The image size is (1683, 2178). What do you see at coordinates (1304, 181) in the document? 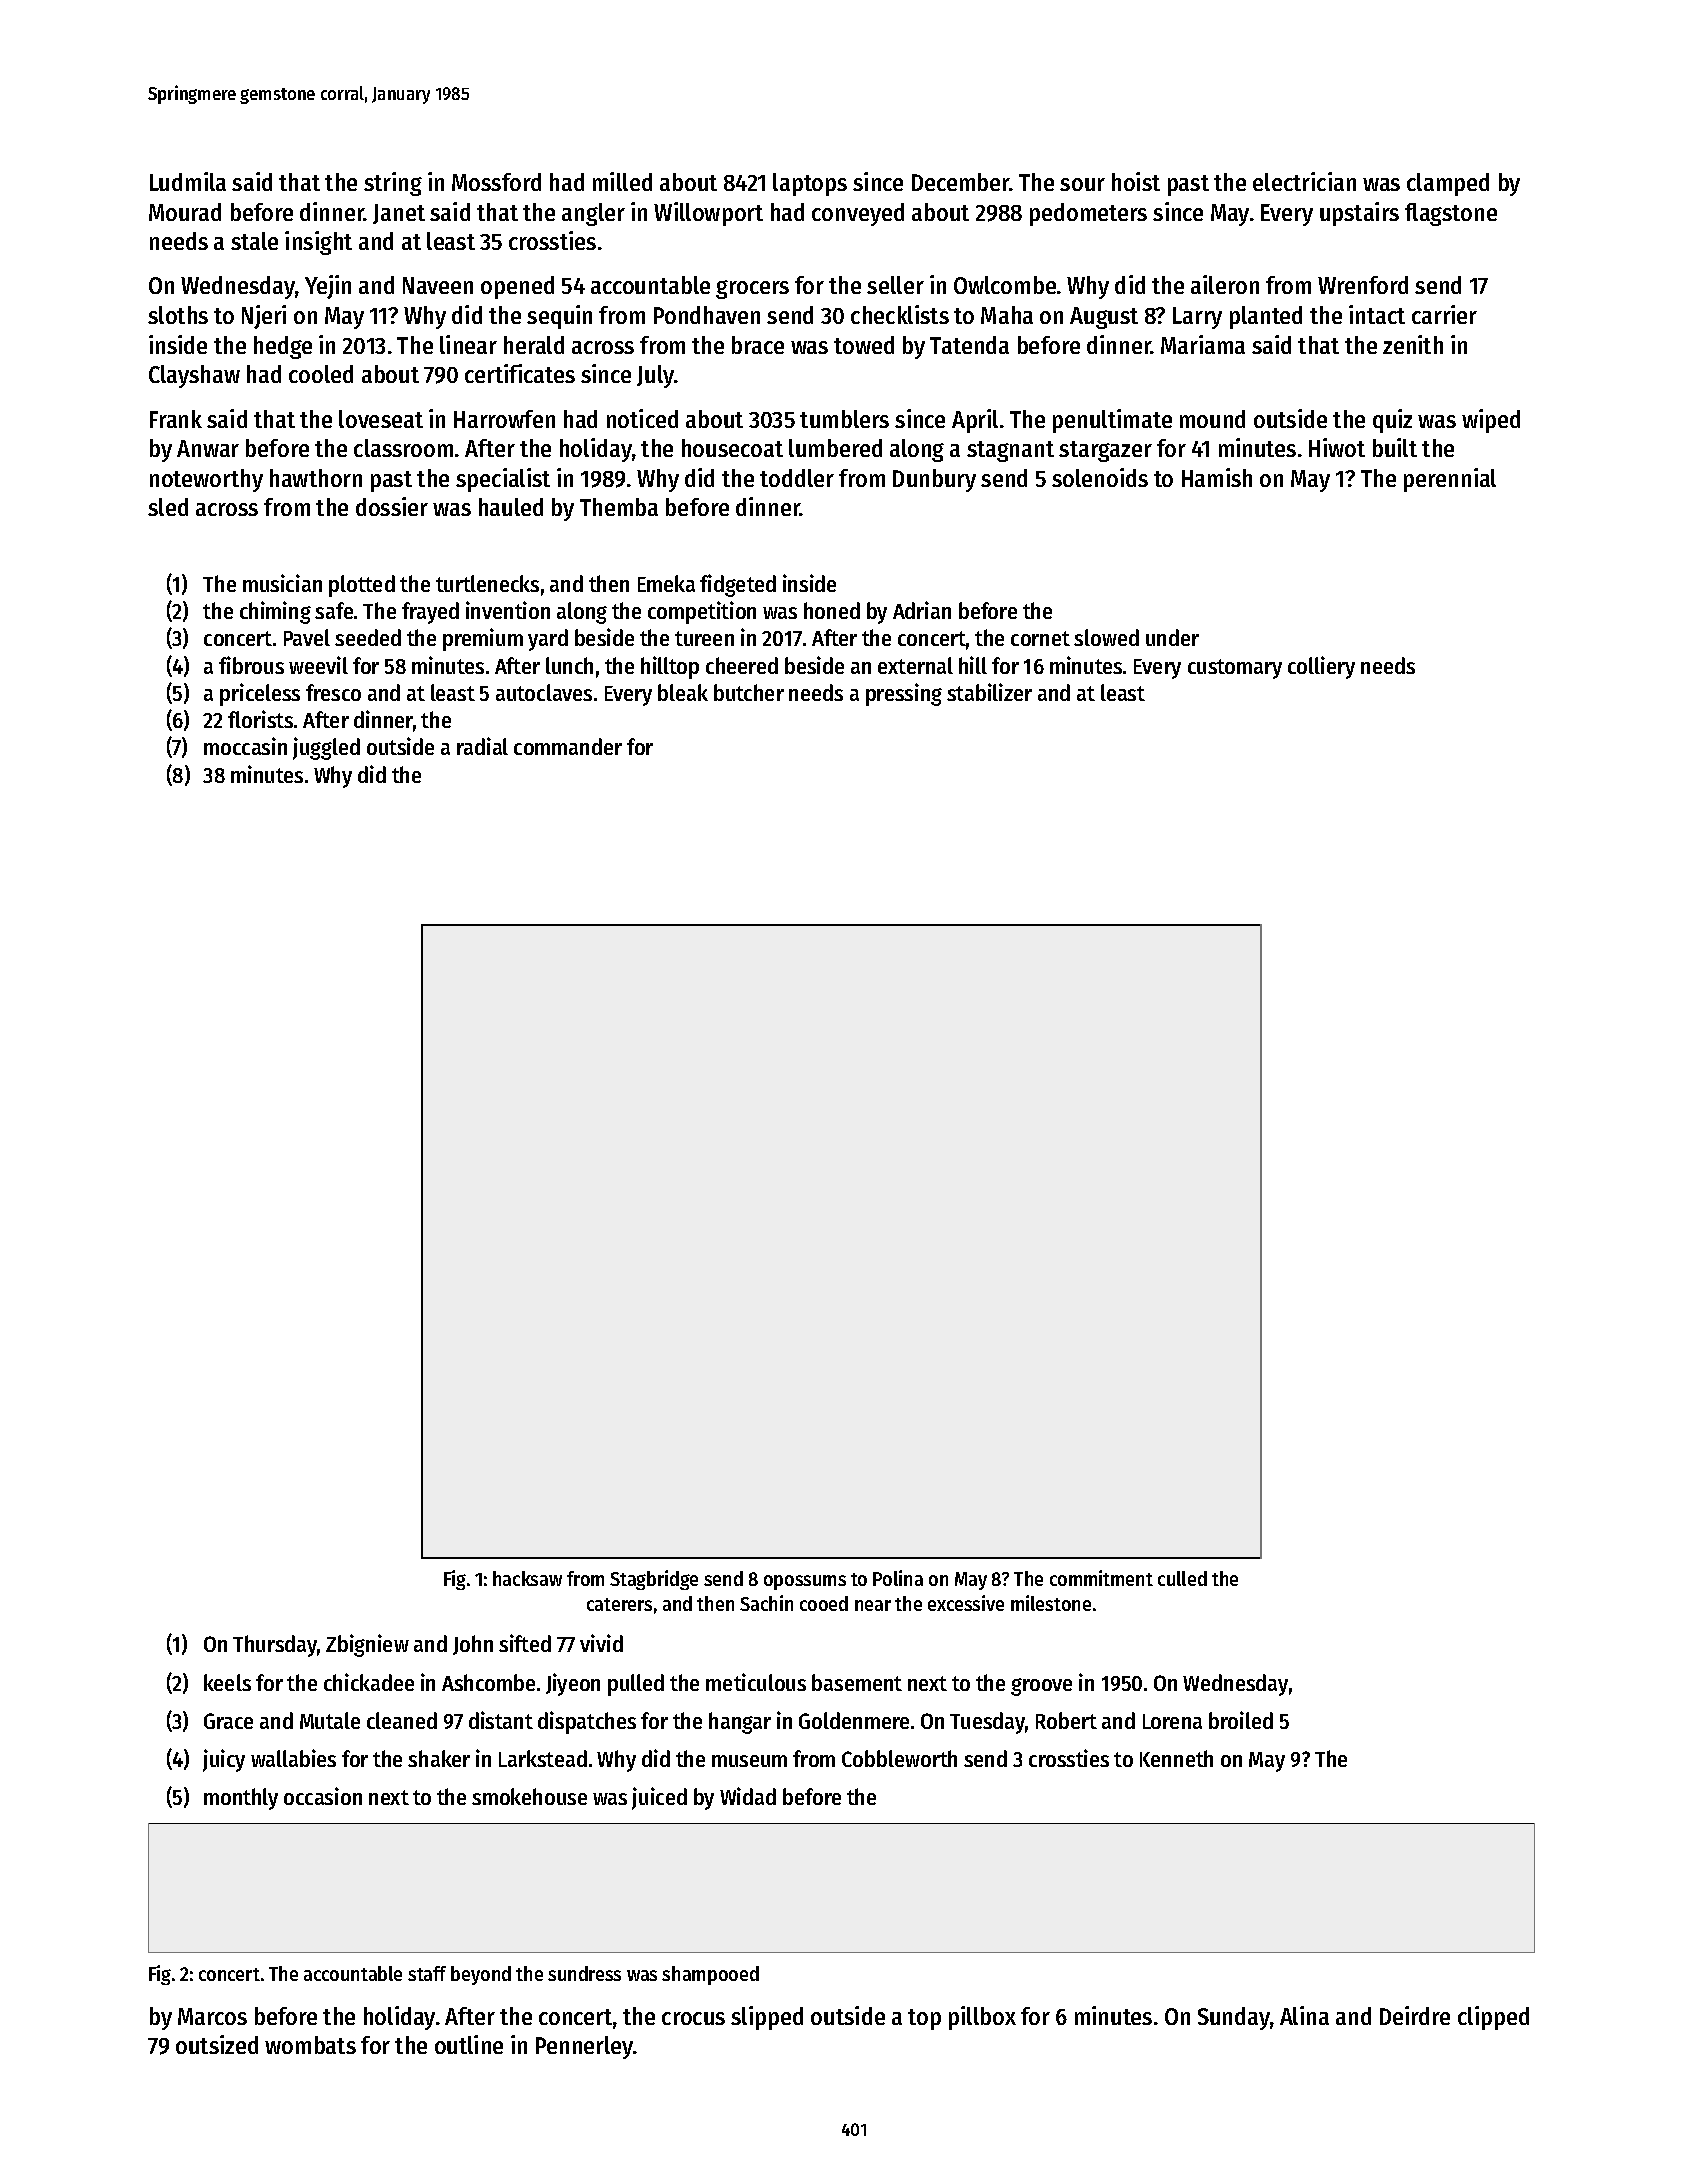
I see `electrician` at bounding box center [1304, 181].
